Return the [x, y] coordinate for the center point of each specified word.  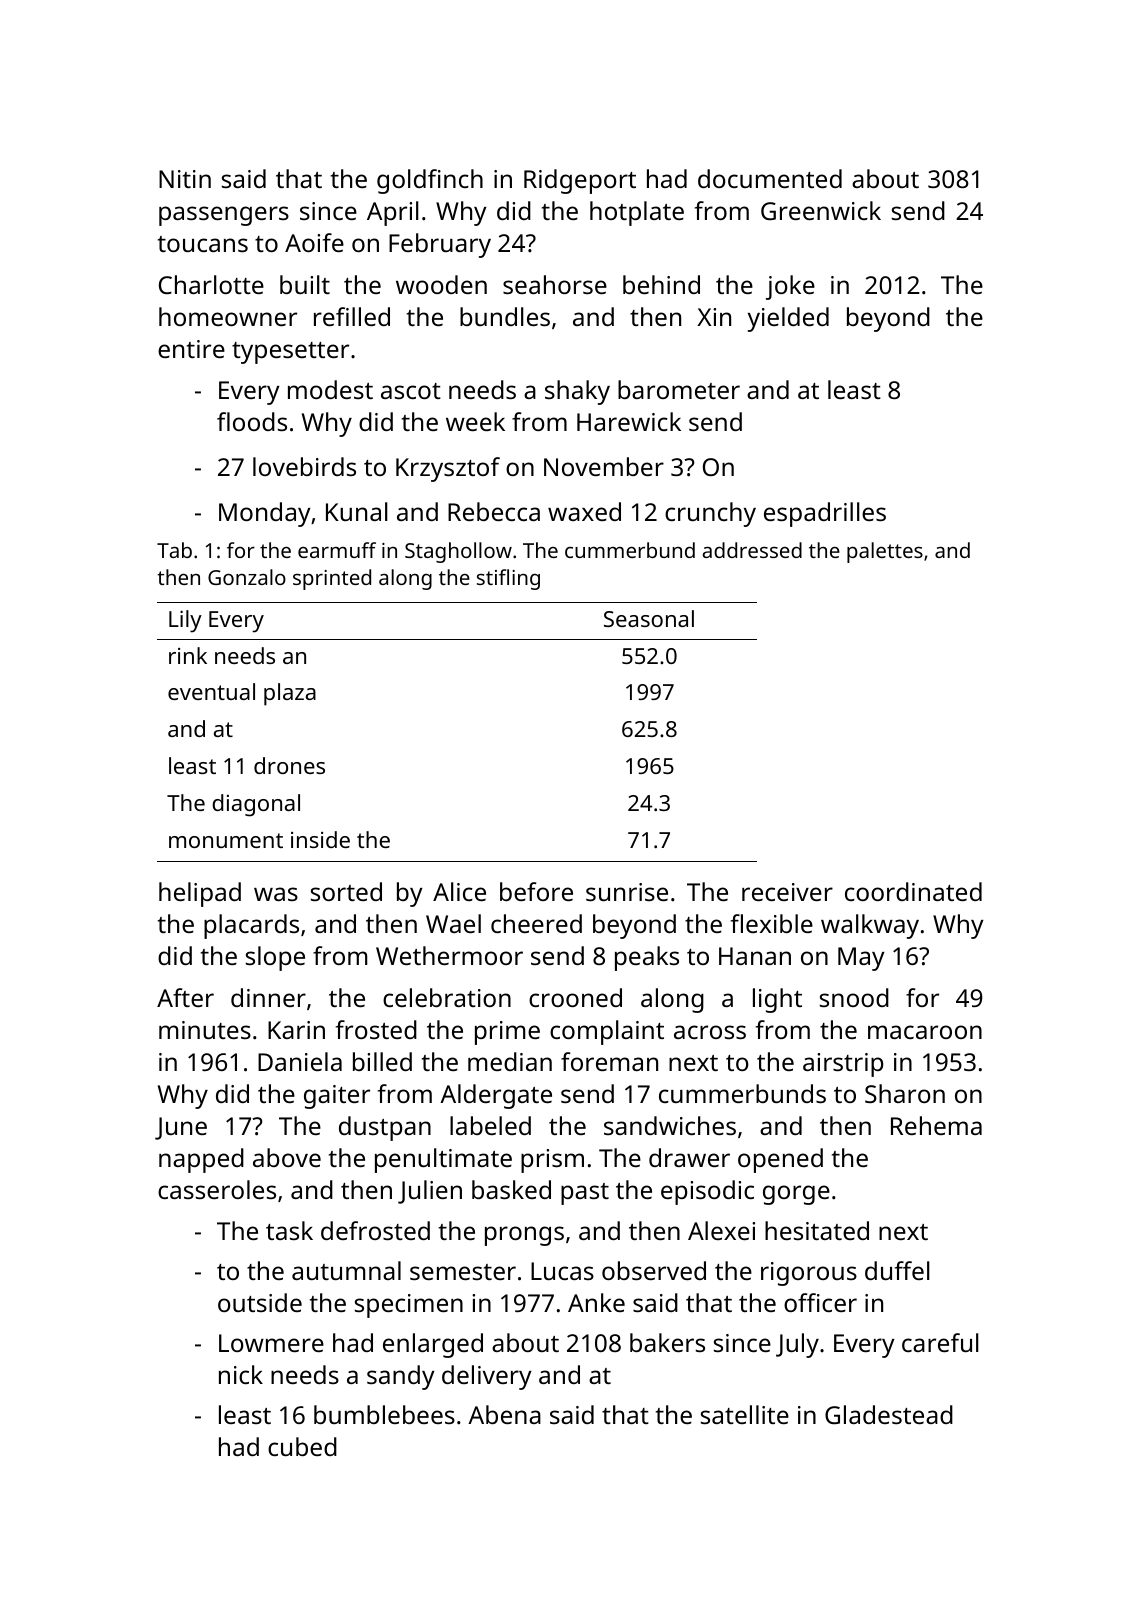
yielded [788, 319]
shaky [577, 392]
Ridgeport [580, 181]
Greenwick [821, 210]
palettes [885, 552]
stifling [508, 579]
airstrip [843, 1065]
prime [507, 1033]
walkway [870, 926]
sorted [346, 891]
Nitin [185, 179]
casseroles [217, 1189]
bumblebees [384, 1414]
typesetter [290, 353]
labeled [490, 1125]
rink [188, 655]
